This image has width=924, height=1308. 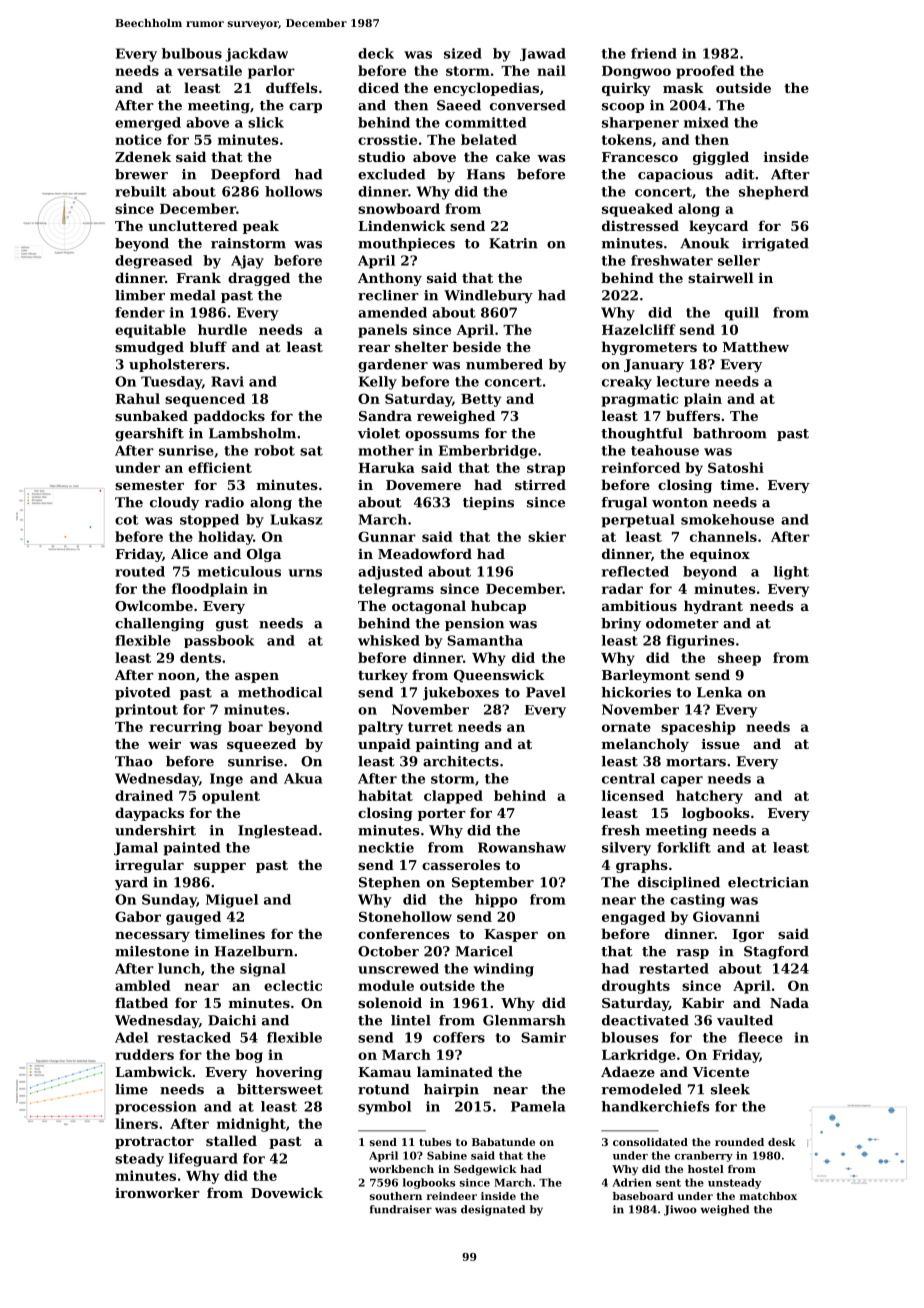 I want to click on bulbous, so click(x=192, y=53).
